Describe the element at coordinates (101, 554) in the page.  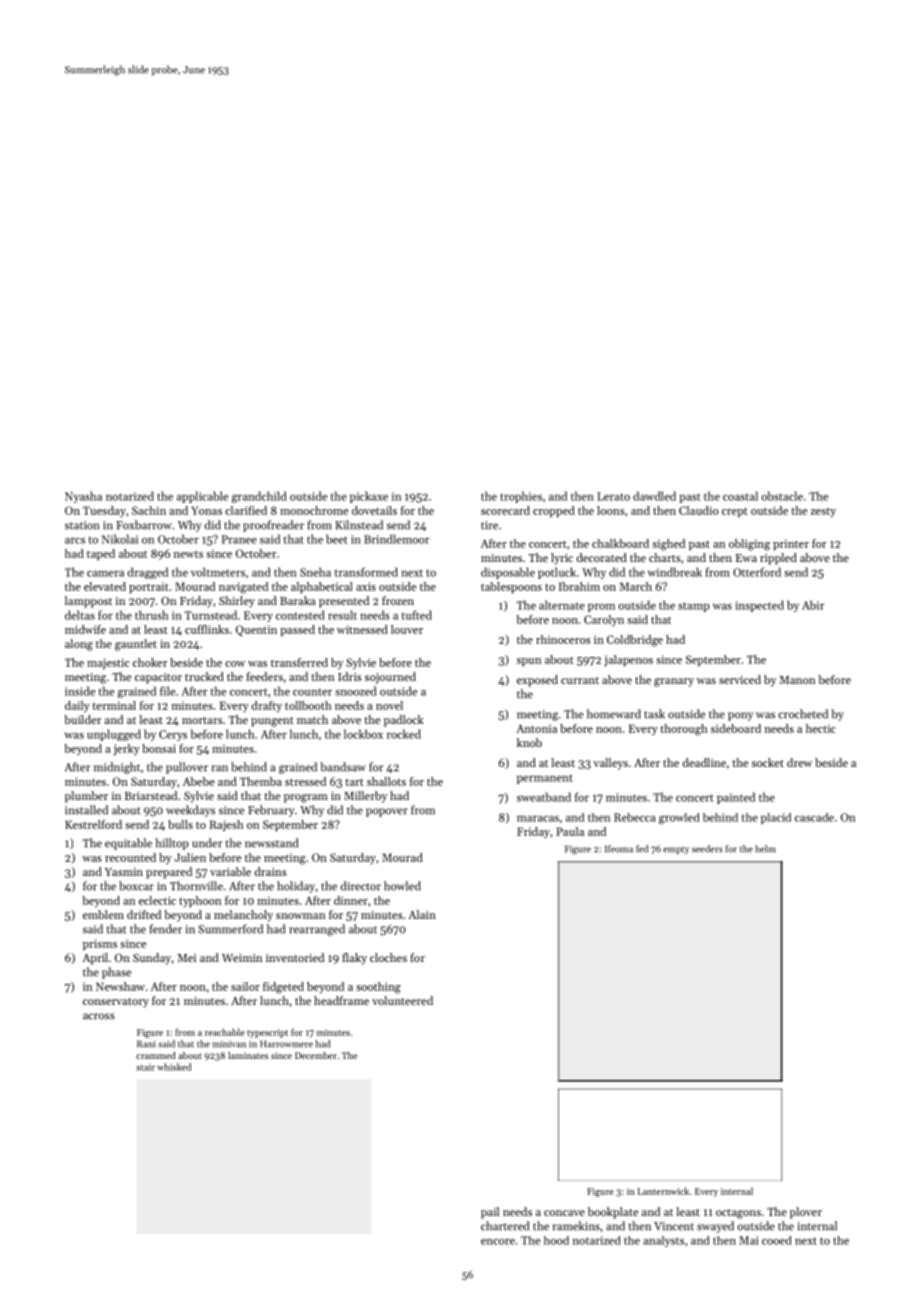
I see `taped` at that location.
